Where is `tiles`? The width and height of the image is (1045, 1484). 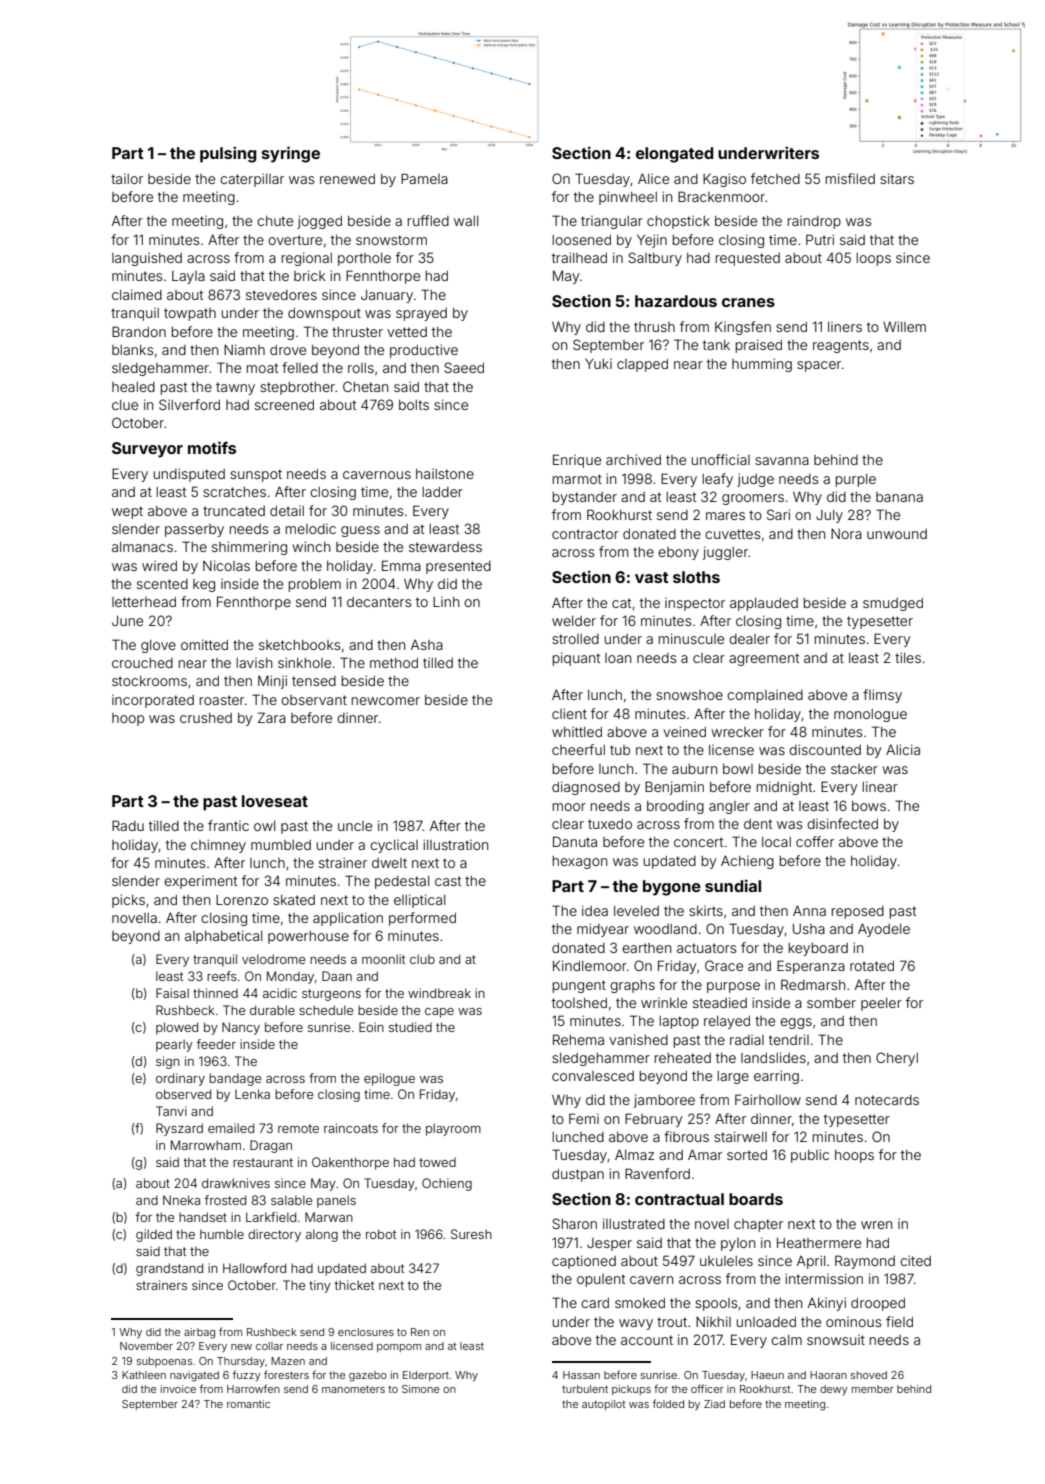
tiles is located at coordinates (908, 657).
